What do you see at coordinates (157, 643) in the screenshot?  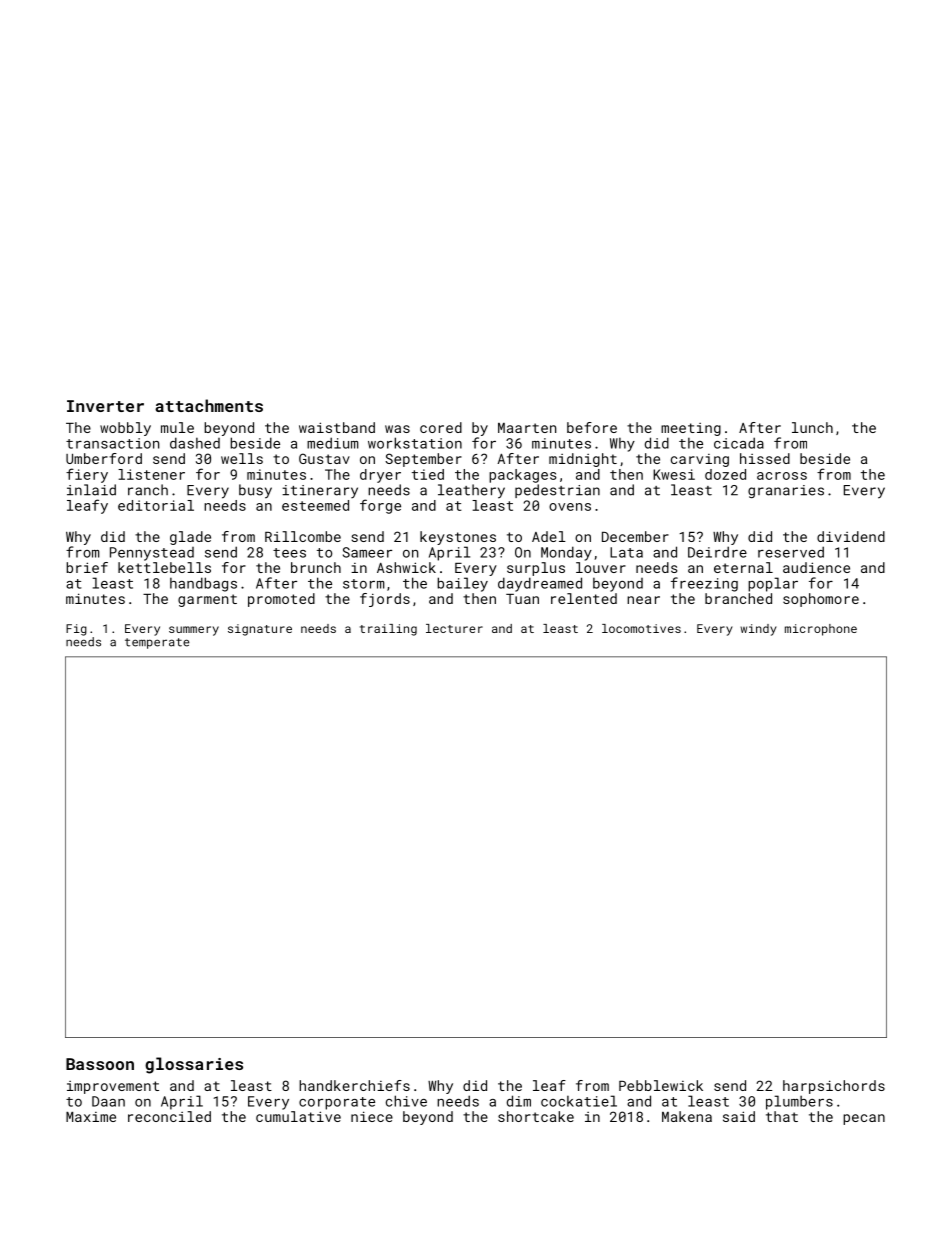 I see `temperate` at bounding box center [157, 643].
